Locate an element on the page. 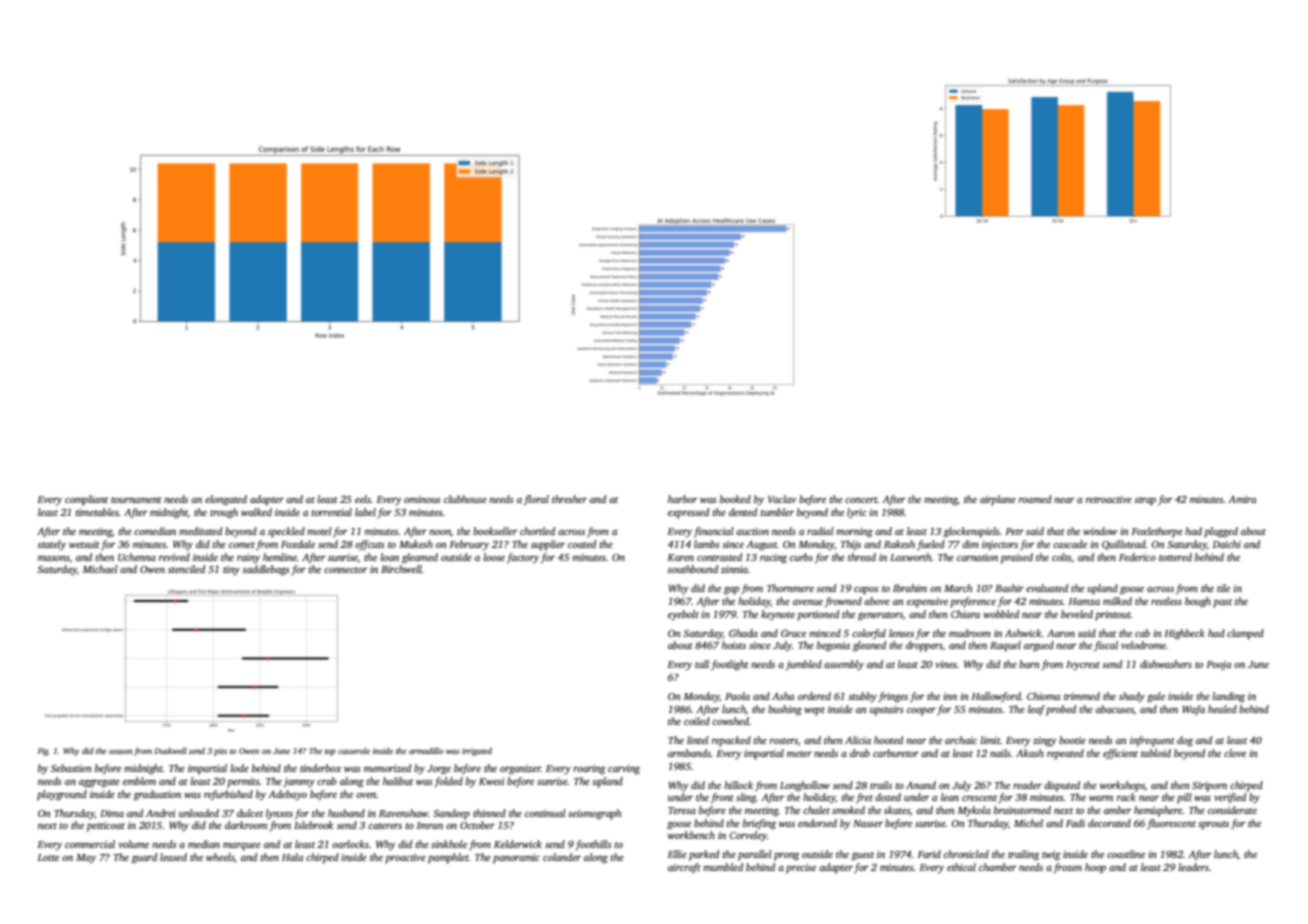 Image resolution: width=1308 pixels, height=924 pixels. drab is located at coordinates (860, 753).
